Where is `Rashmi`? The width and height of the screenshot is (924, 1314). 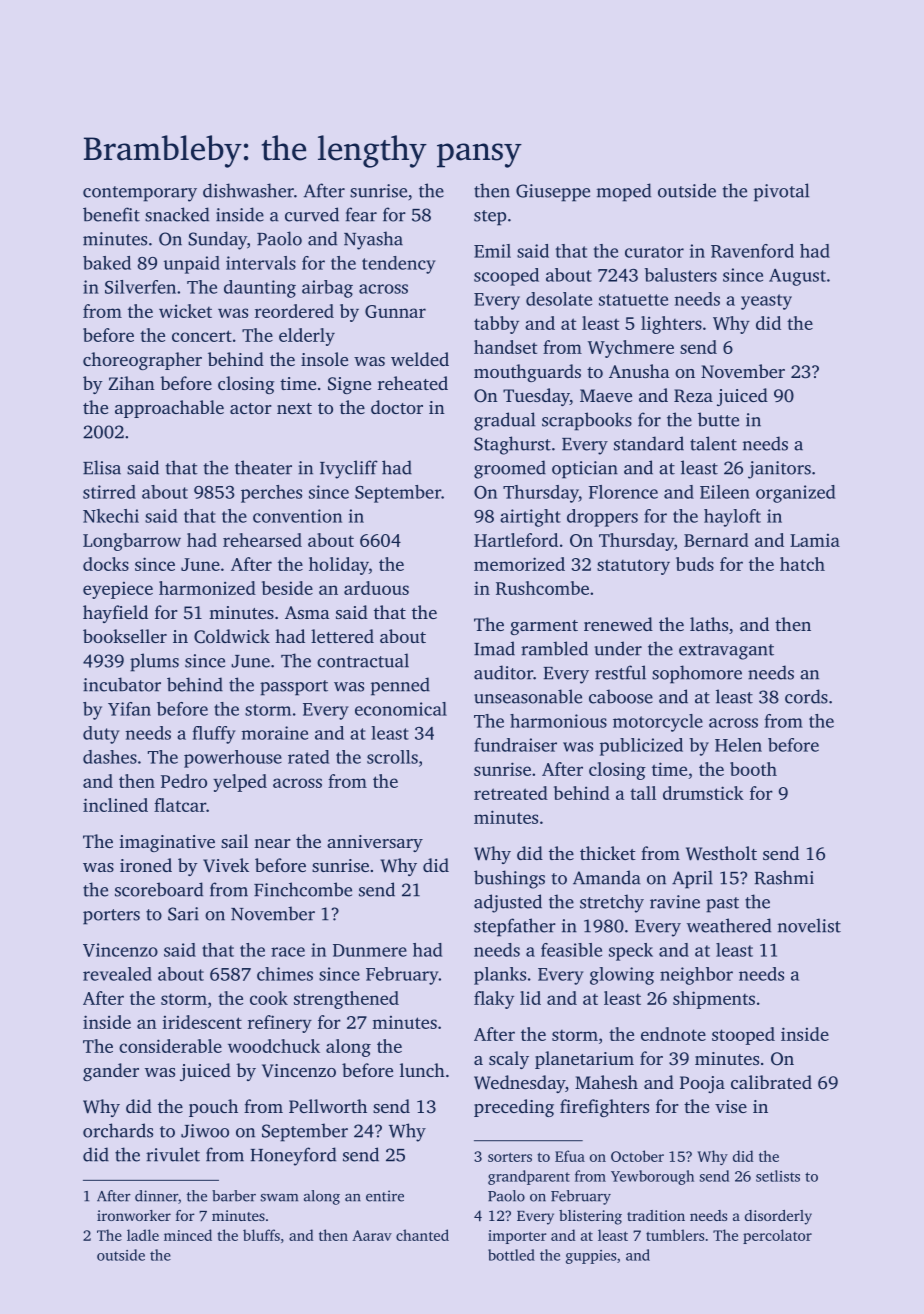 Rashmi is located at coordinates (784, 877).
